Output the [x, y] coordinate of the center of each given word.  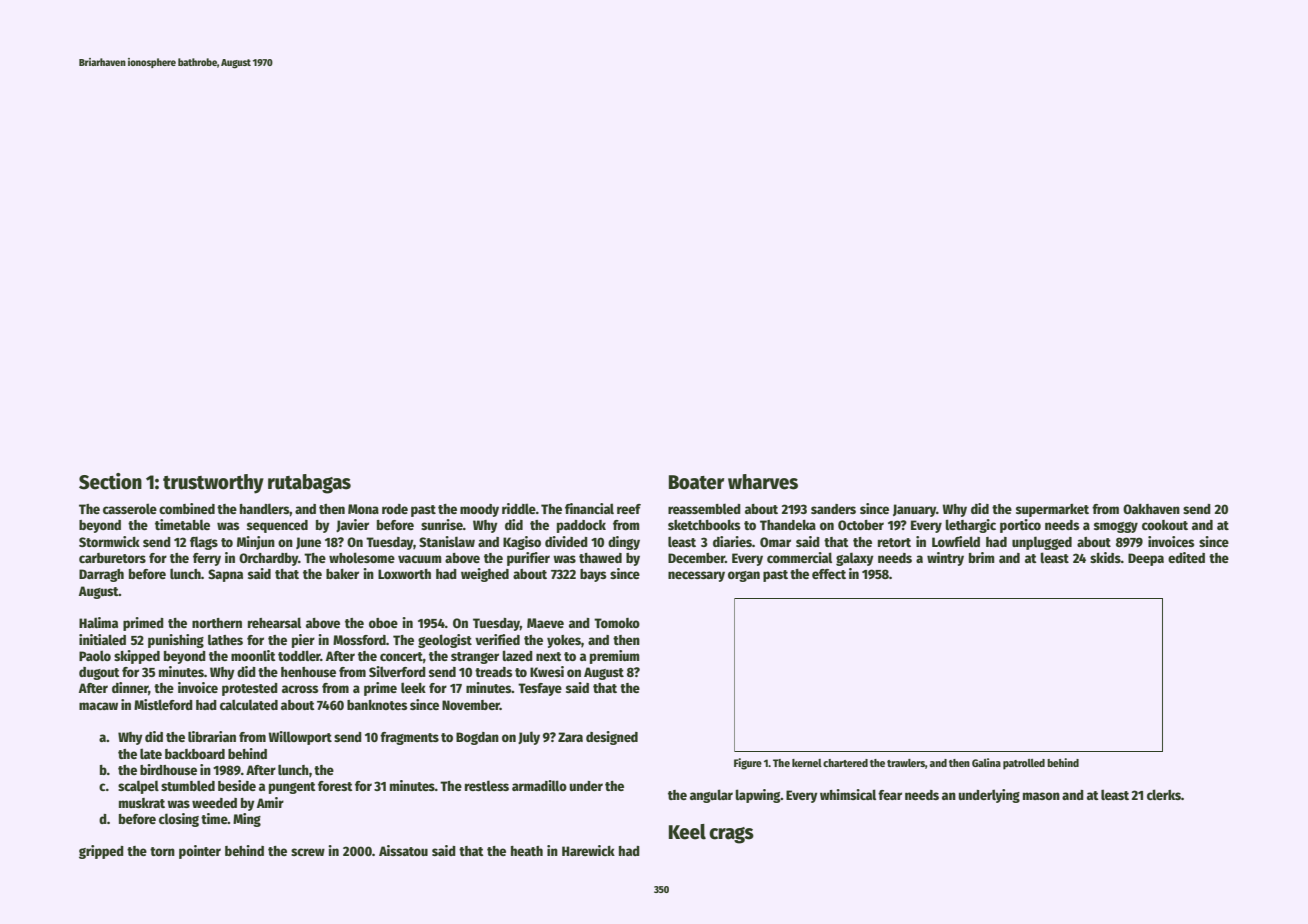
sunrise [442, 524]
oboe [383, 623]
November [471, 705]
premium [615, 657]
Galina [986, 762]
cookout [1165, 525]
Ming [247, 820]
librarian [212, 736]
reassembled [704, 508]
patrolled [1024, 764]
